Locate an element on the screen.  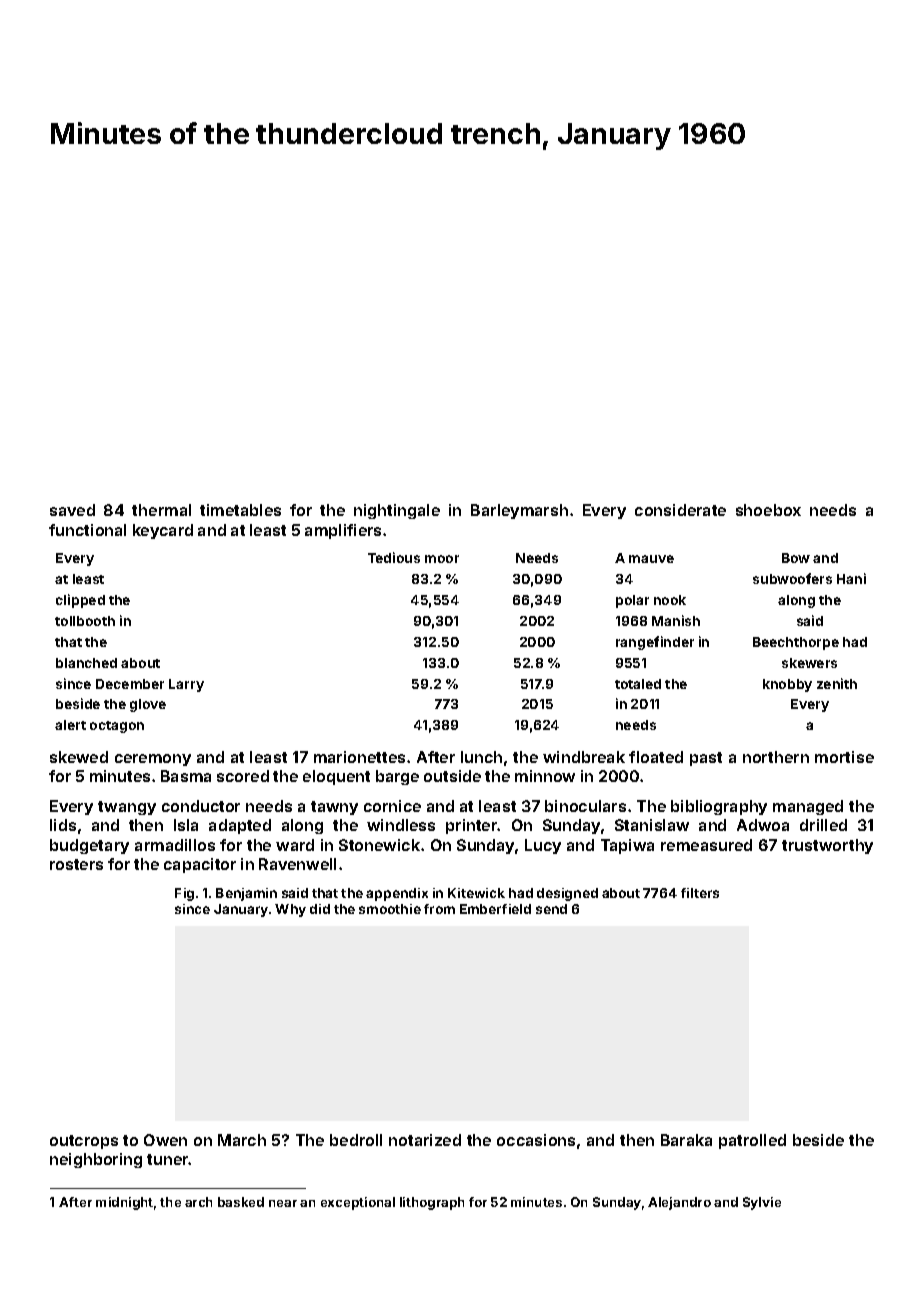
timetables is located at coordinates (240, 510).
